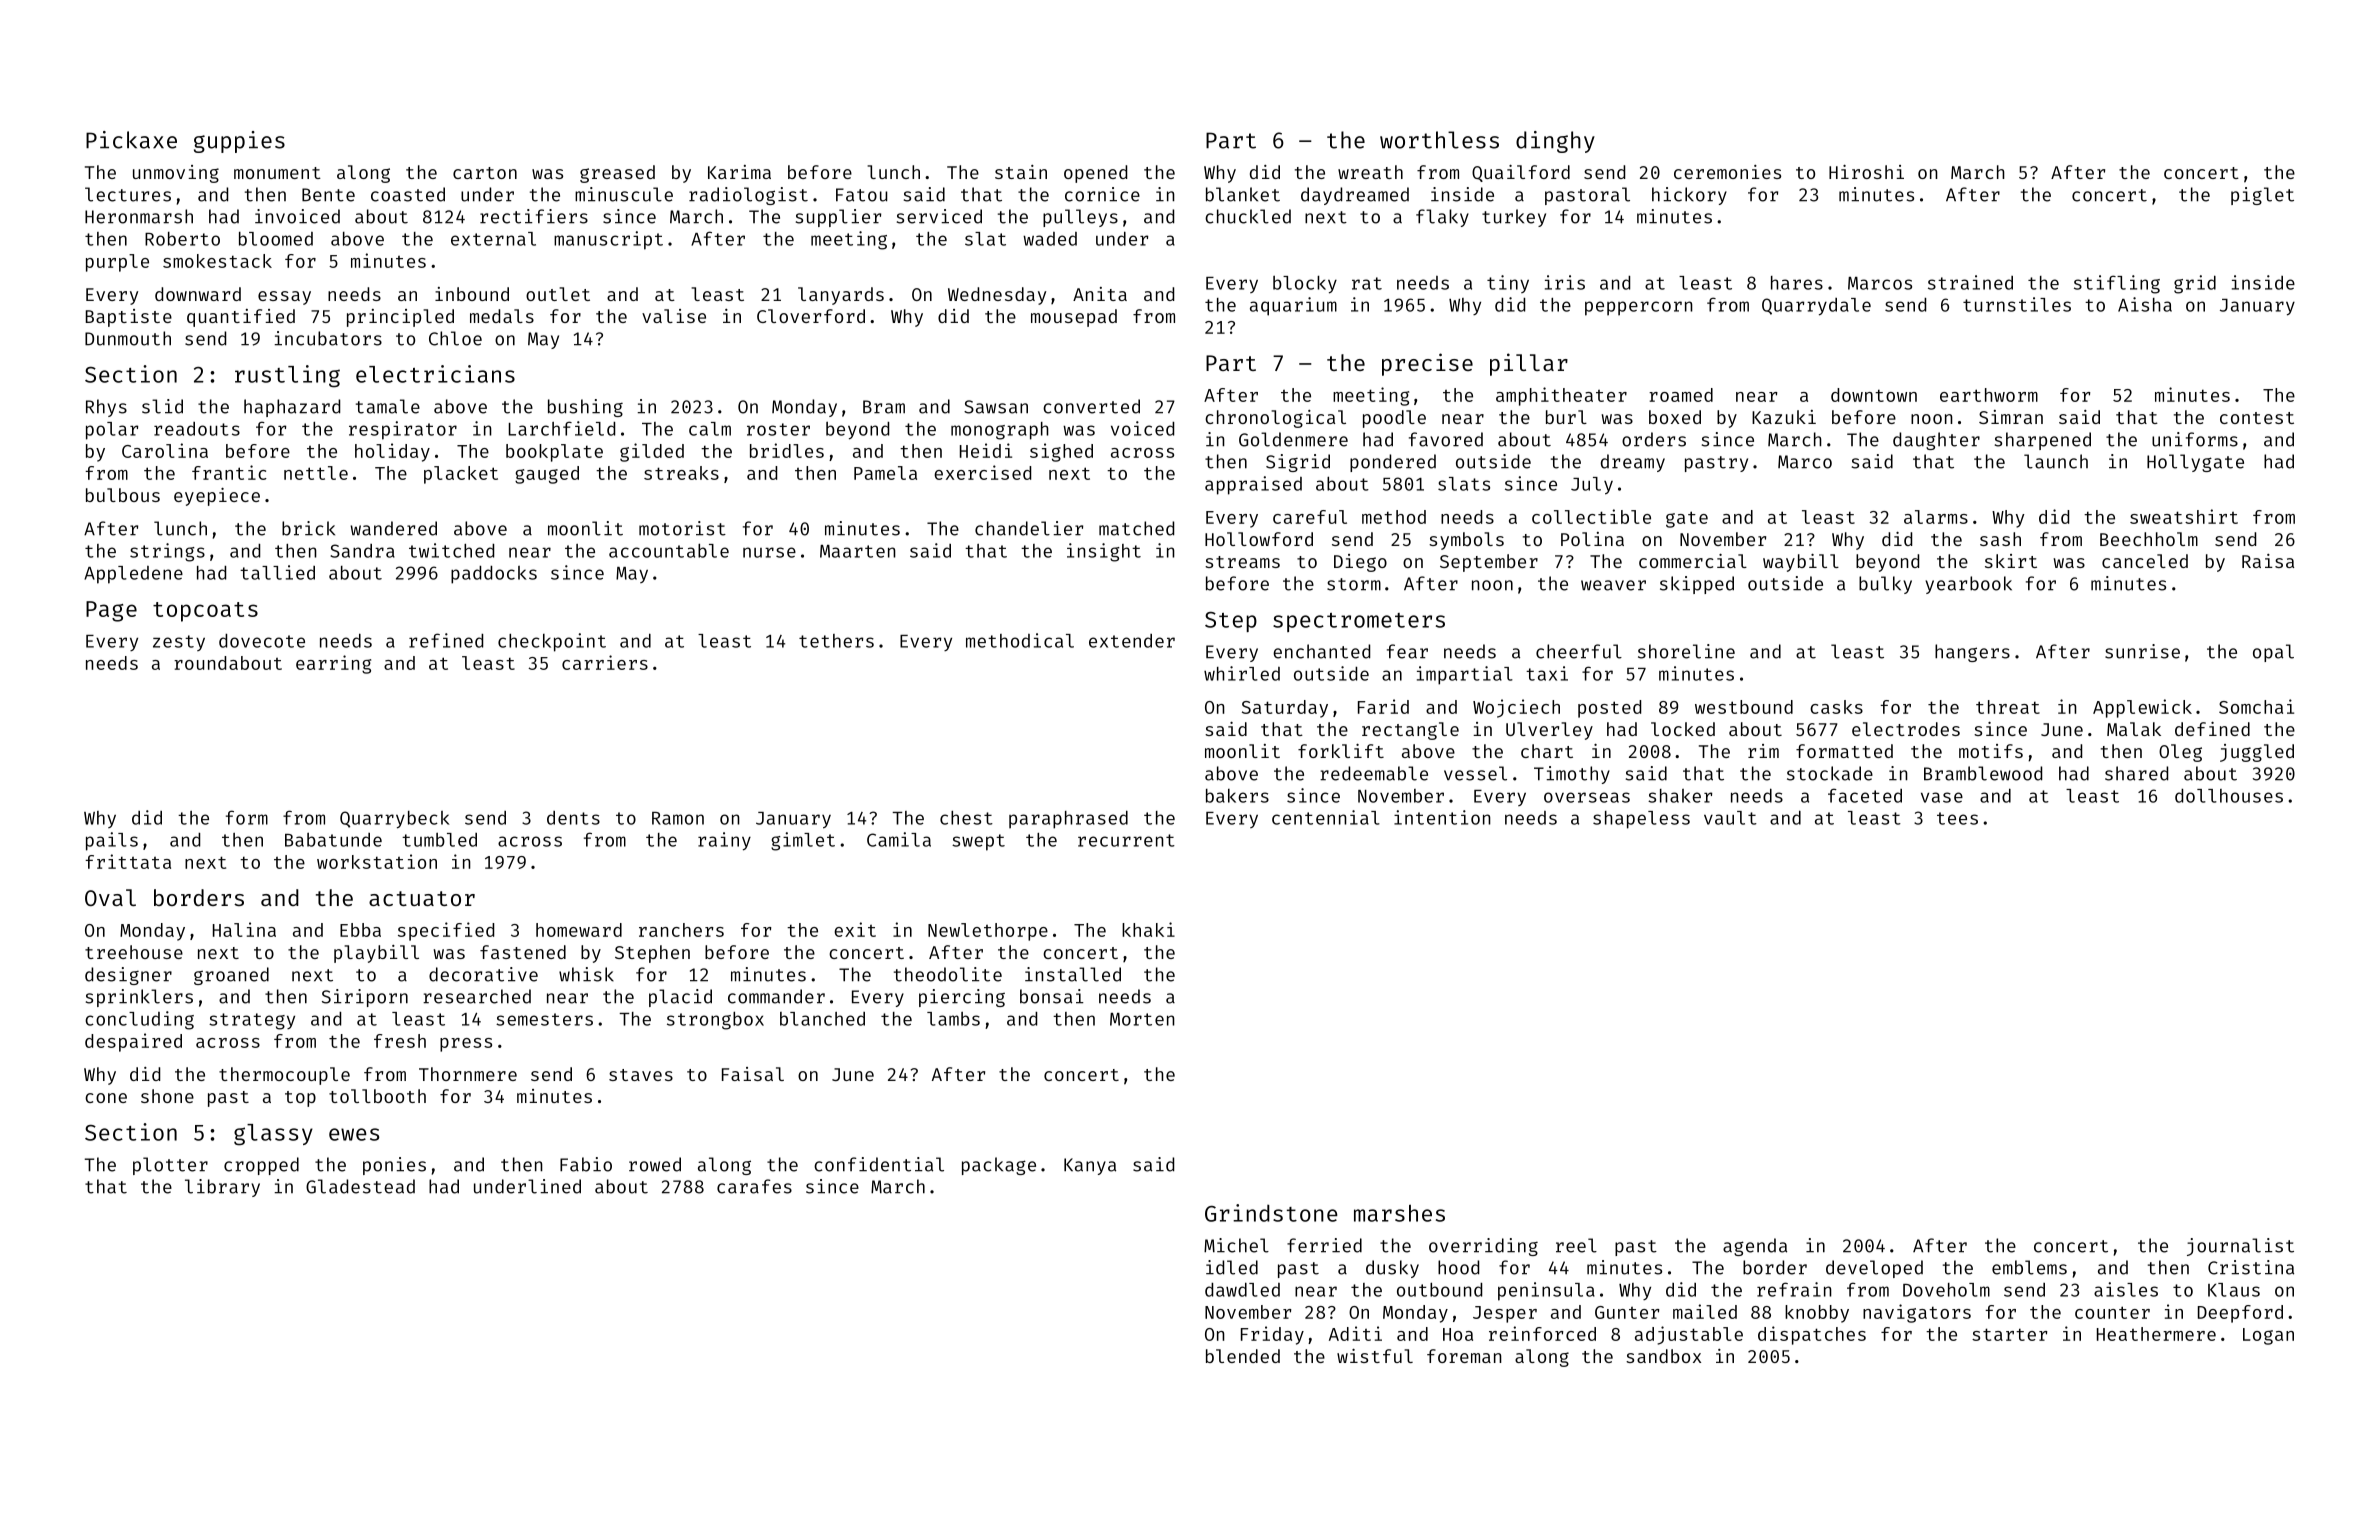 This page has height=1540, width=2380. Describe the element at coordinates (1727, 172) in the page. I see `ceremonies` at that location.
